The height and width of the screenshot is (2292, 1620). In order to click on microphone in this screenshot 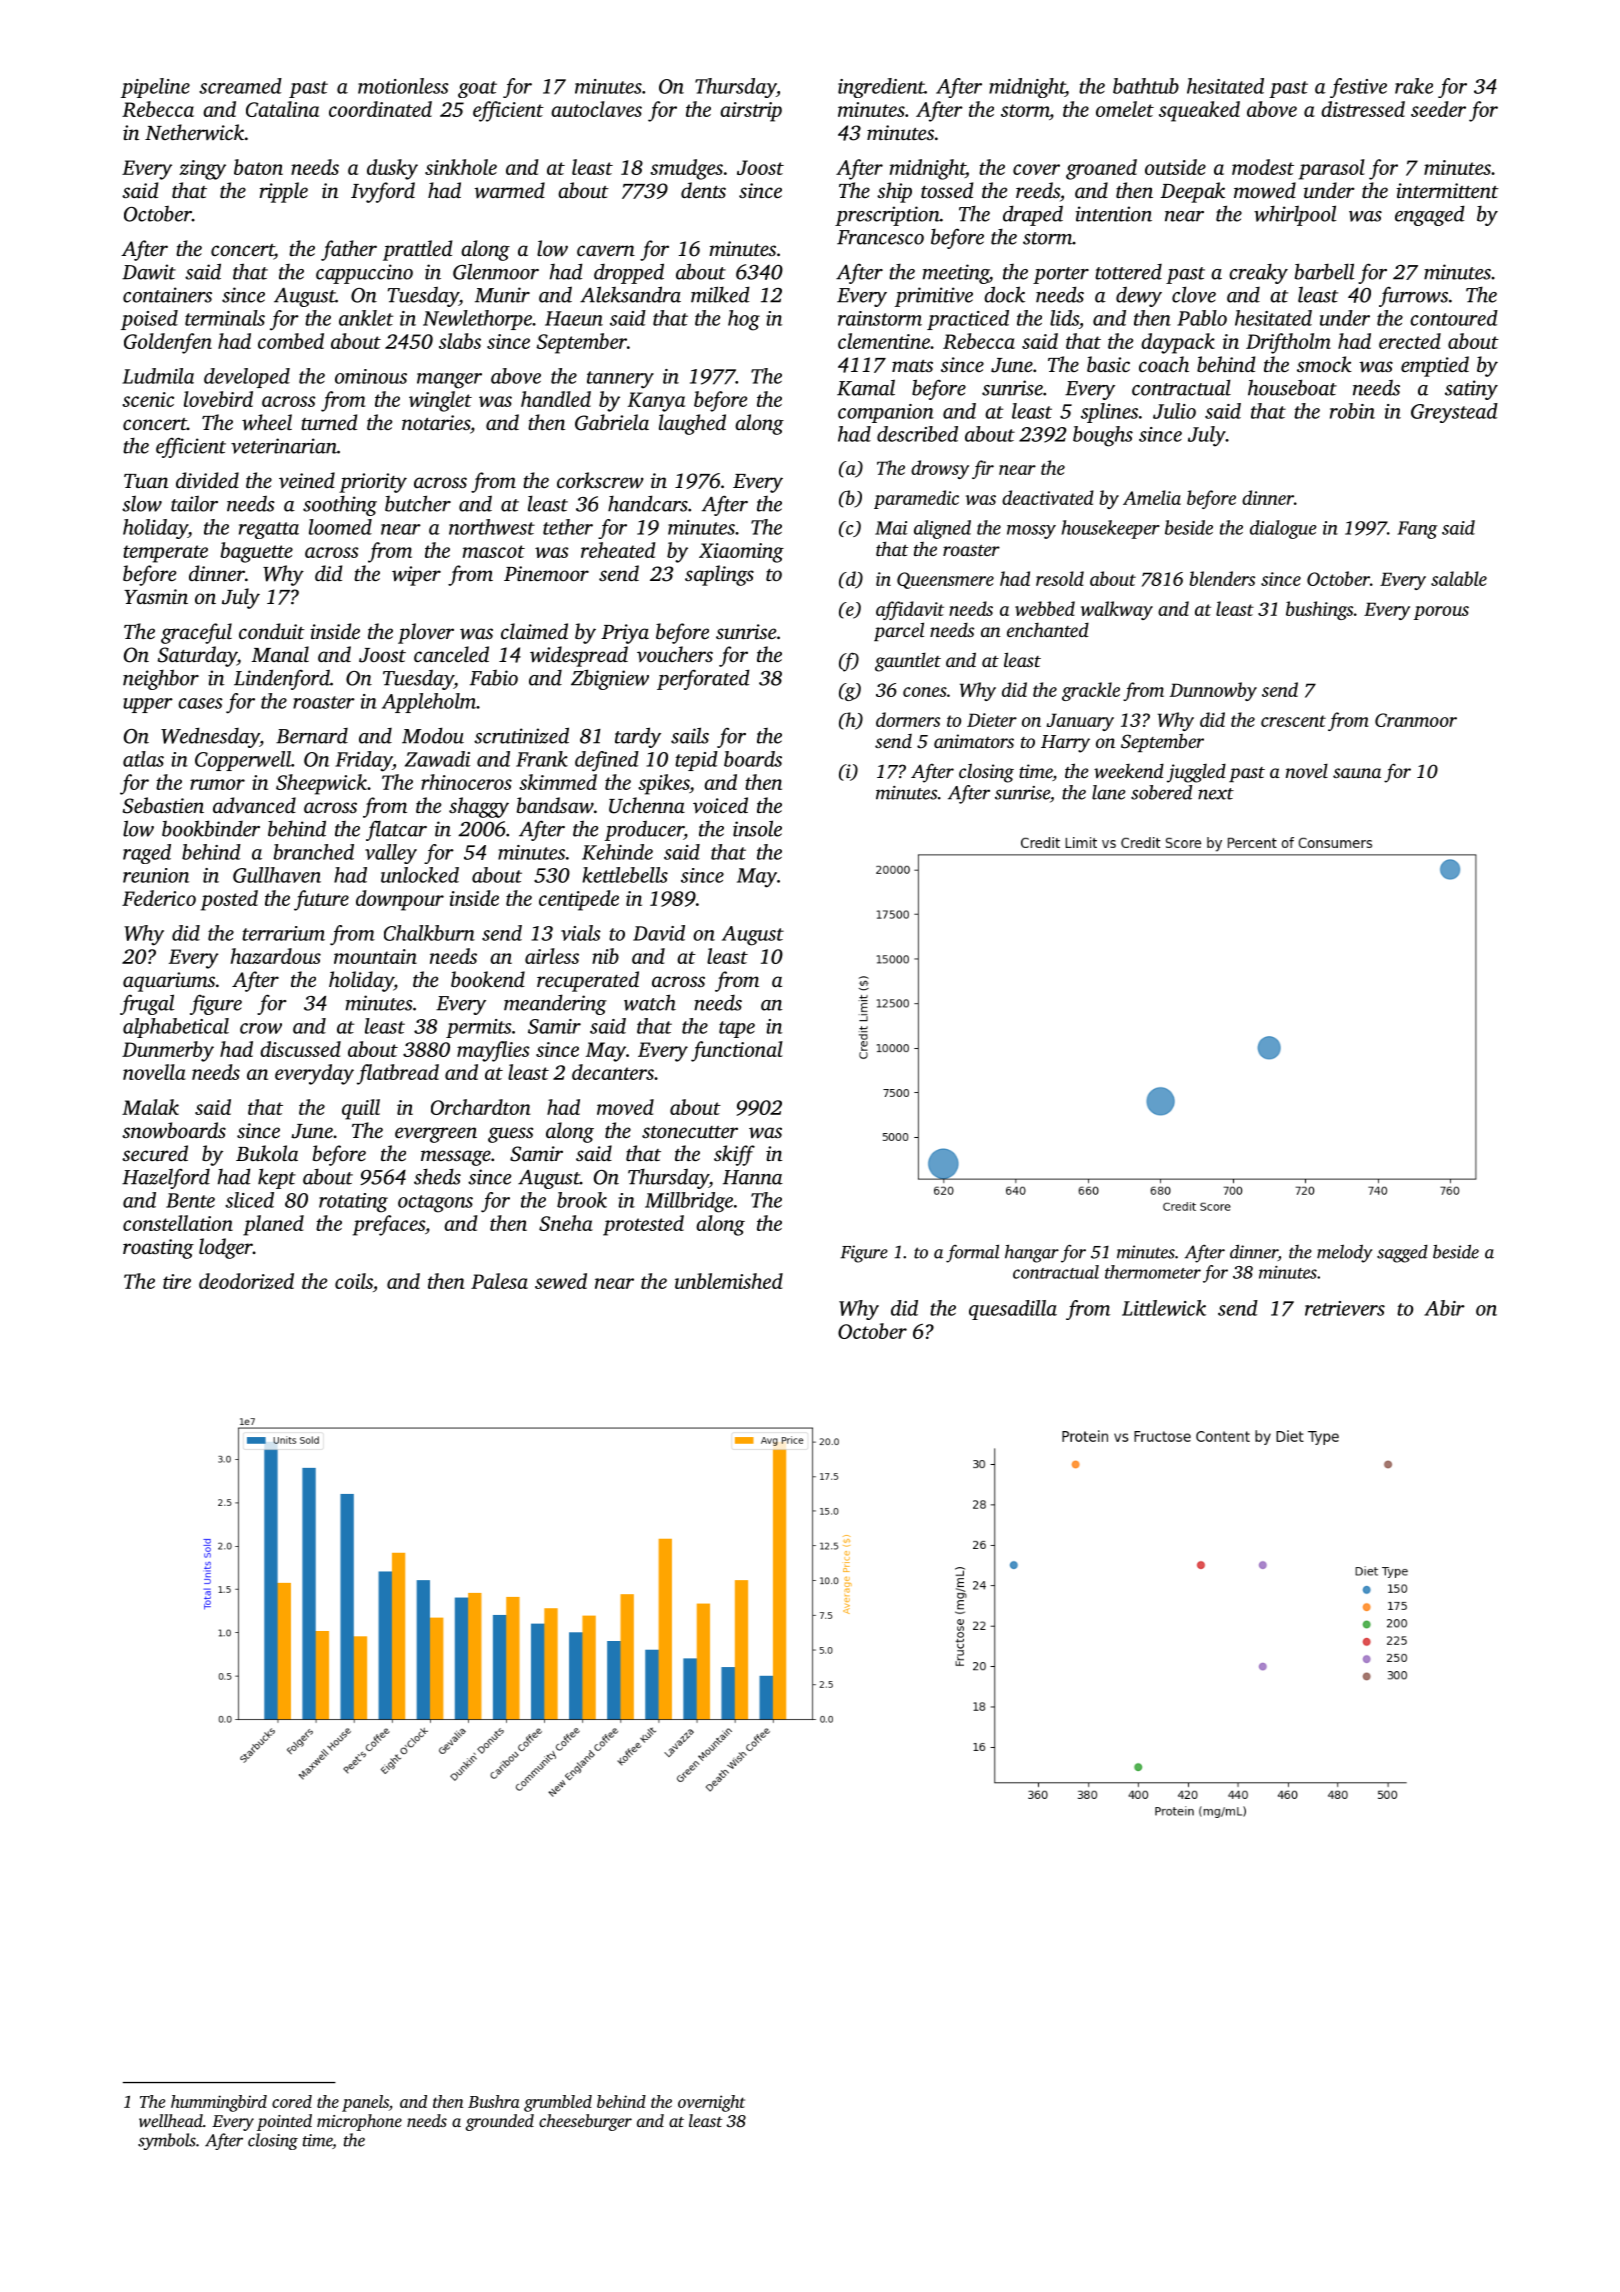, I will do `click(359, 2122)`.
